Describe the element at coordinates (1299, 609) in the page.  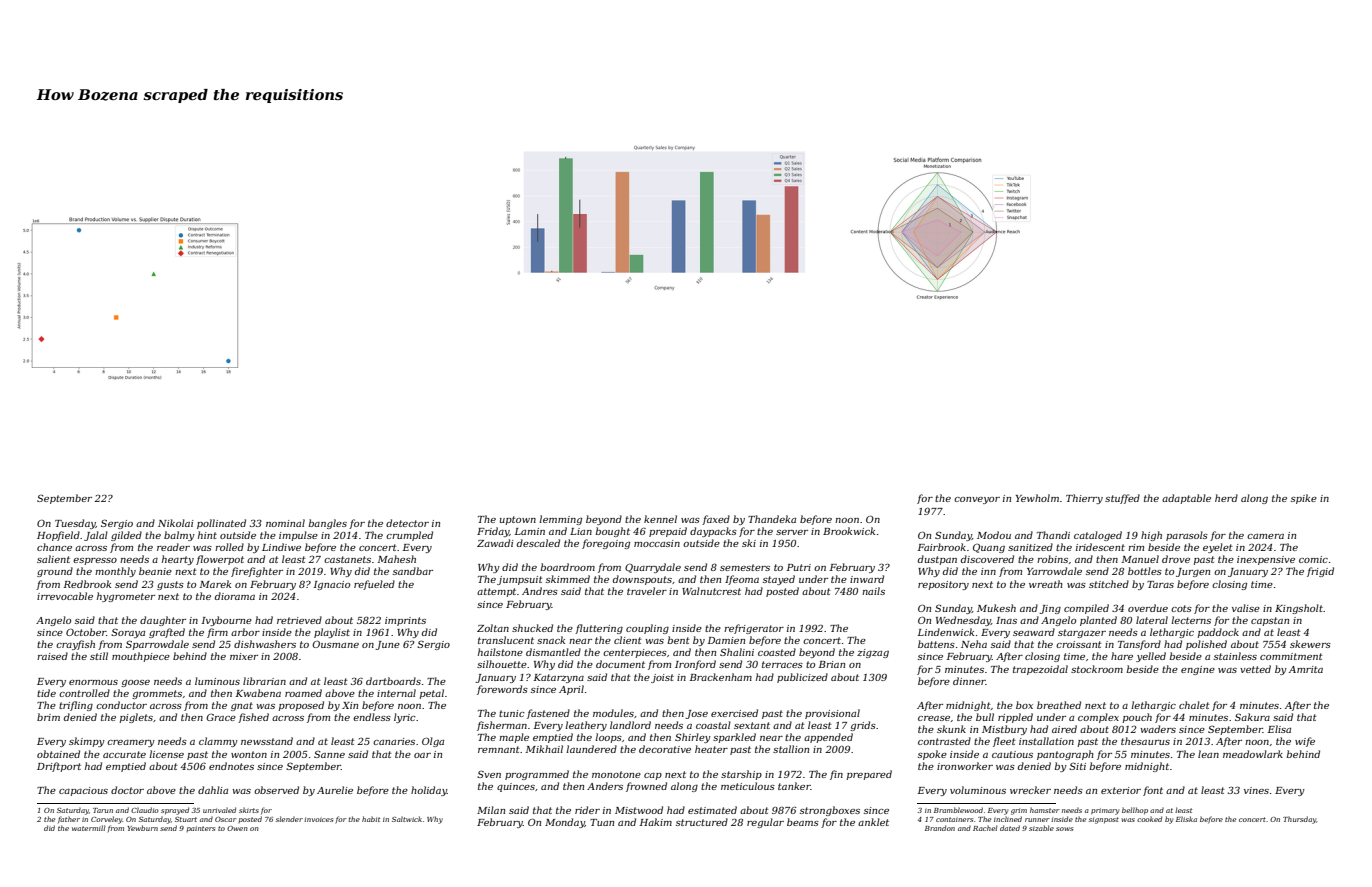
I see `Kingsholt` at that location.
